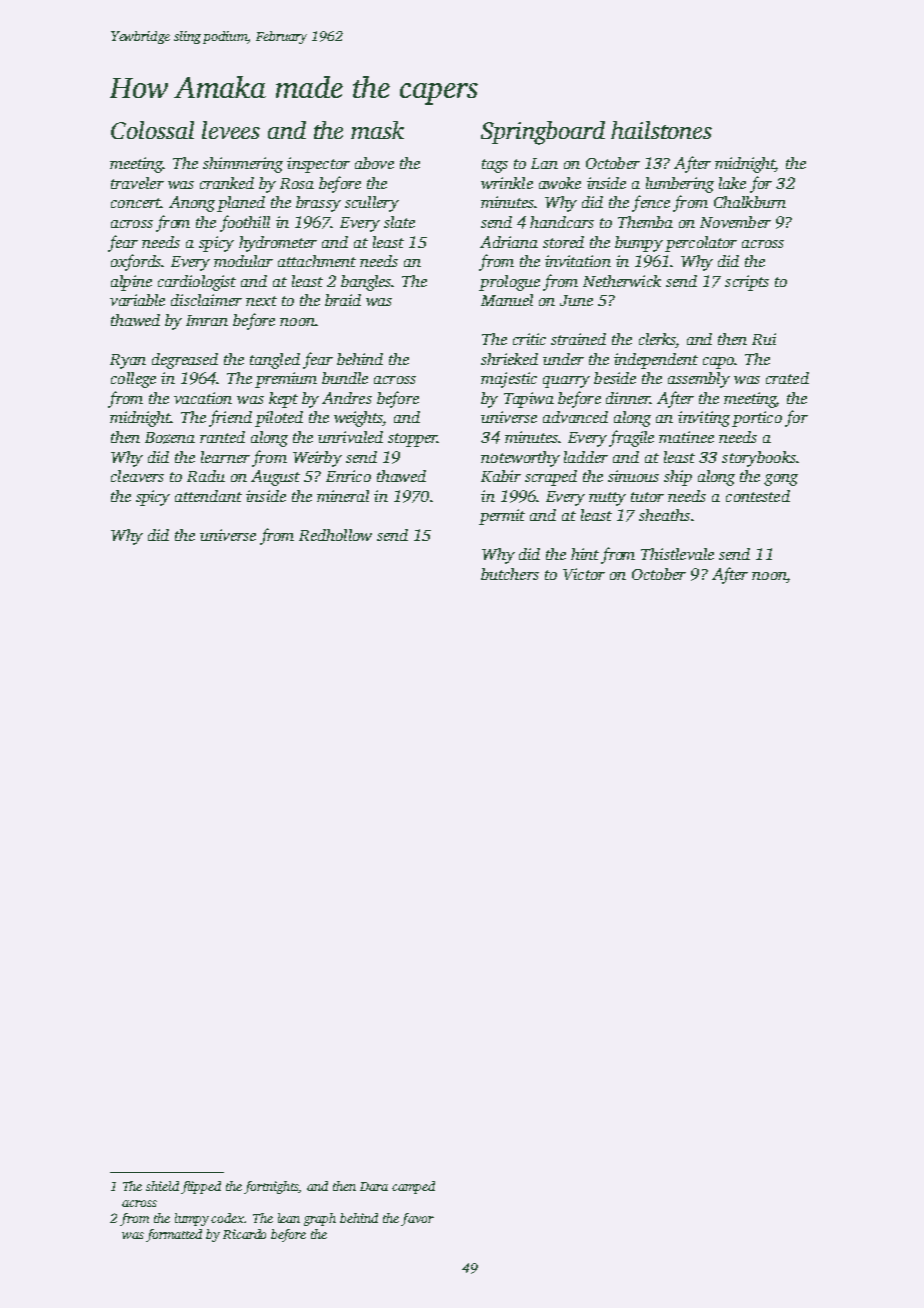 The width and height of the screenshot is (924, 1308). I want to click on alpine, so click(131, 283).
